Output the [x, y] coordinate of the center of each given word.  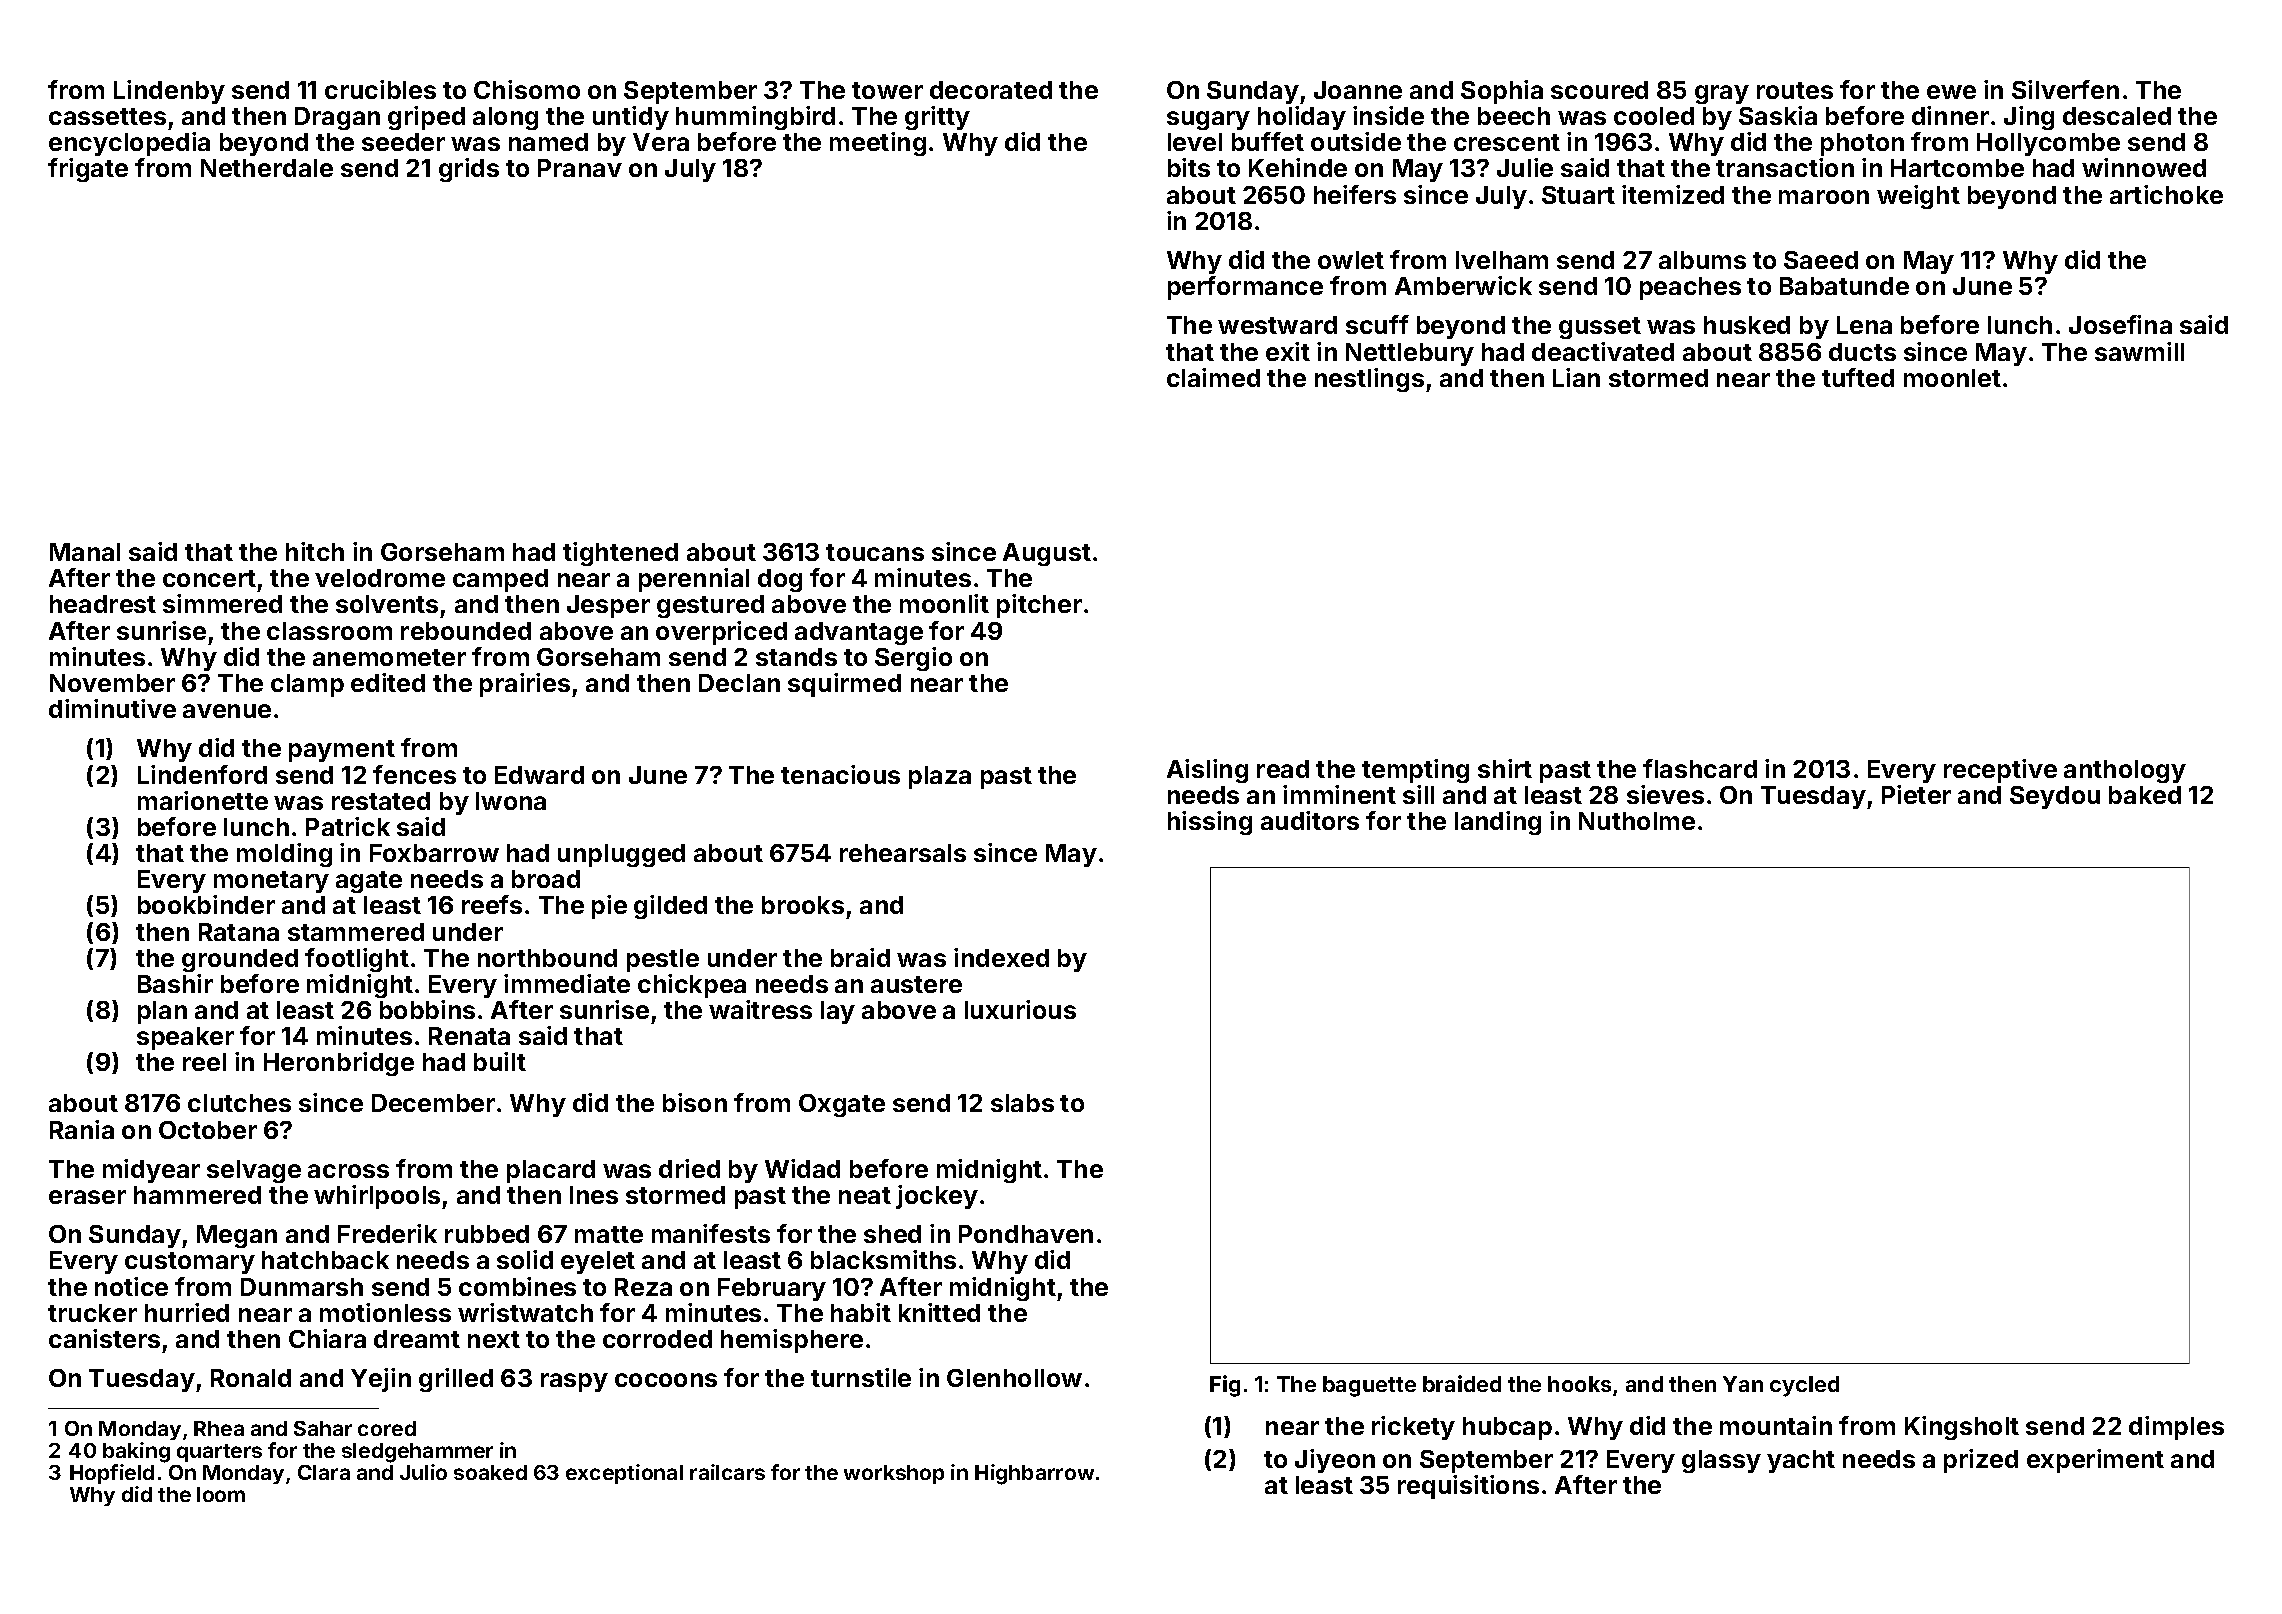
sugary [1208, 120]
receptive [2000, 771]
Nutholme [1637, 821]
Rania [82, 1129]
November [112, 683]
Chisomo [527, 89]
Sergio [913, 659]
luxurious [1020, 1009]
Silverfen [2065, 89]
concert [209, 578]
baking [136, 1452]
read [1283, 769]
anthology [2125, 771]
